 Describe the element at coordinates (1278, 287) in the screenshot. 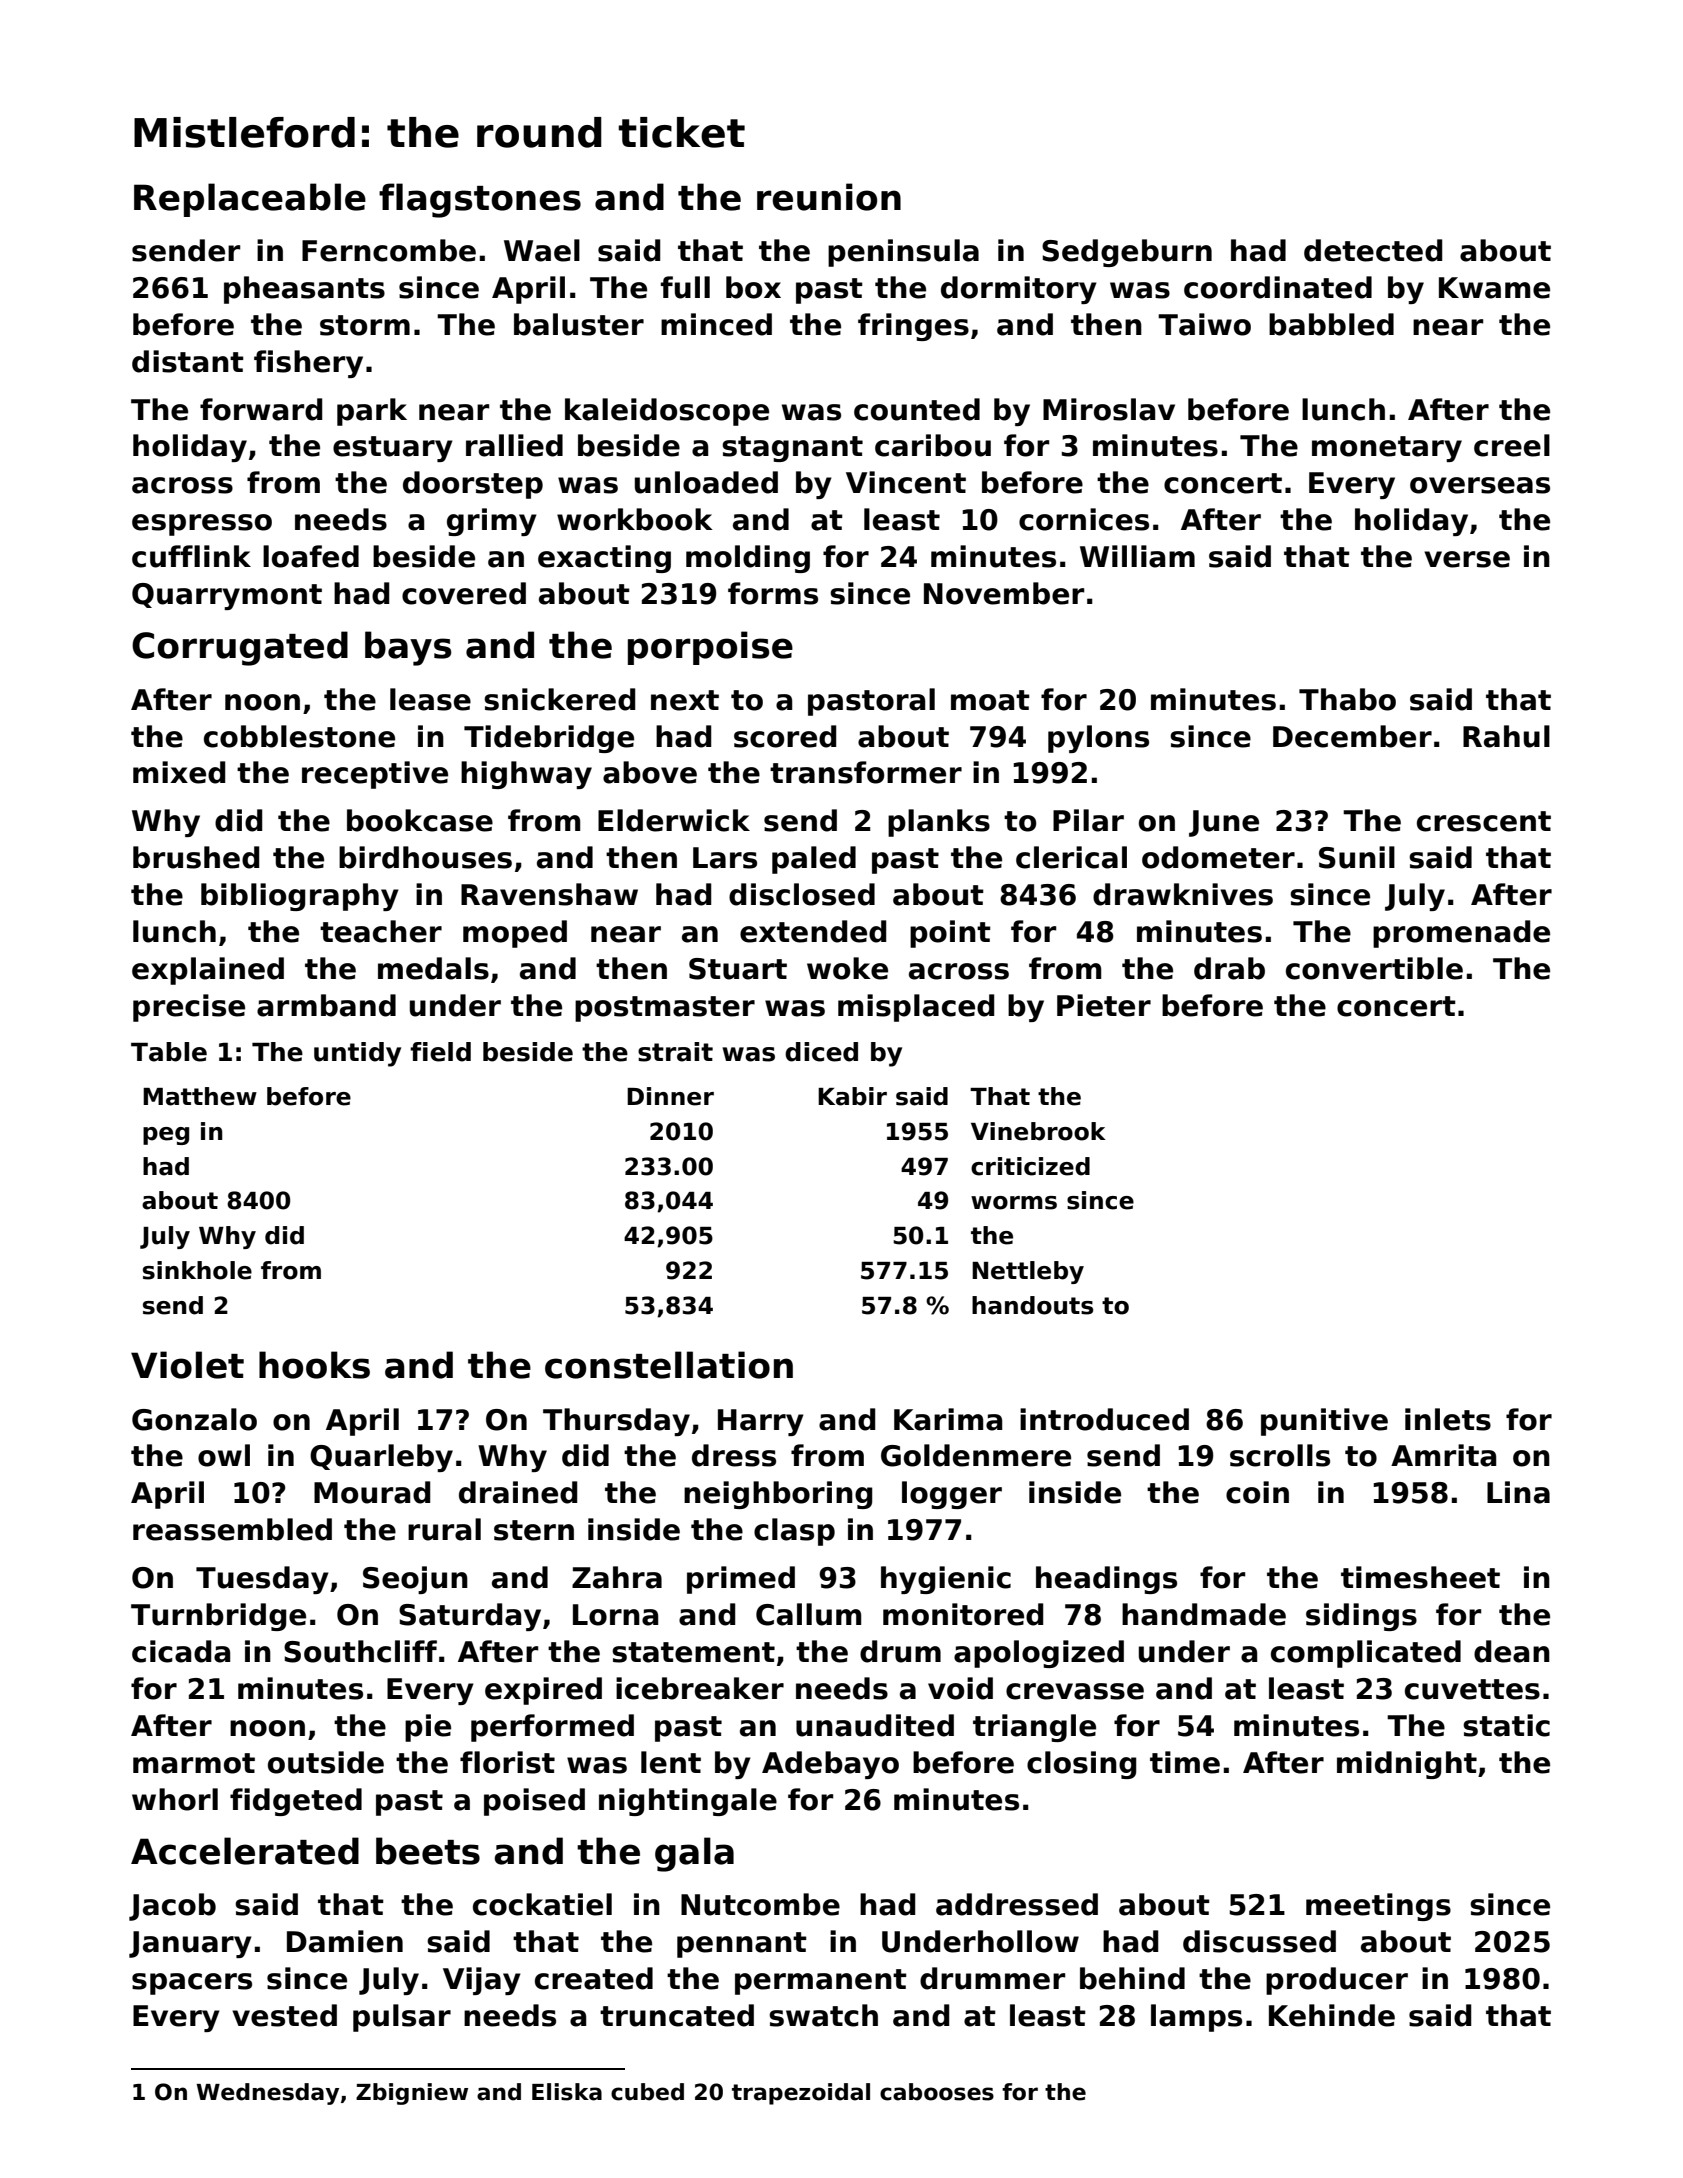

I see `coordinated` at that location.
